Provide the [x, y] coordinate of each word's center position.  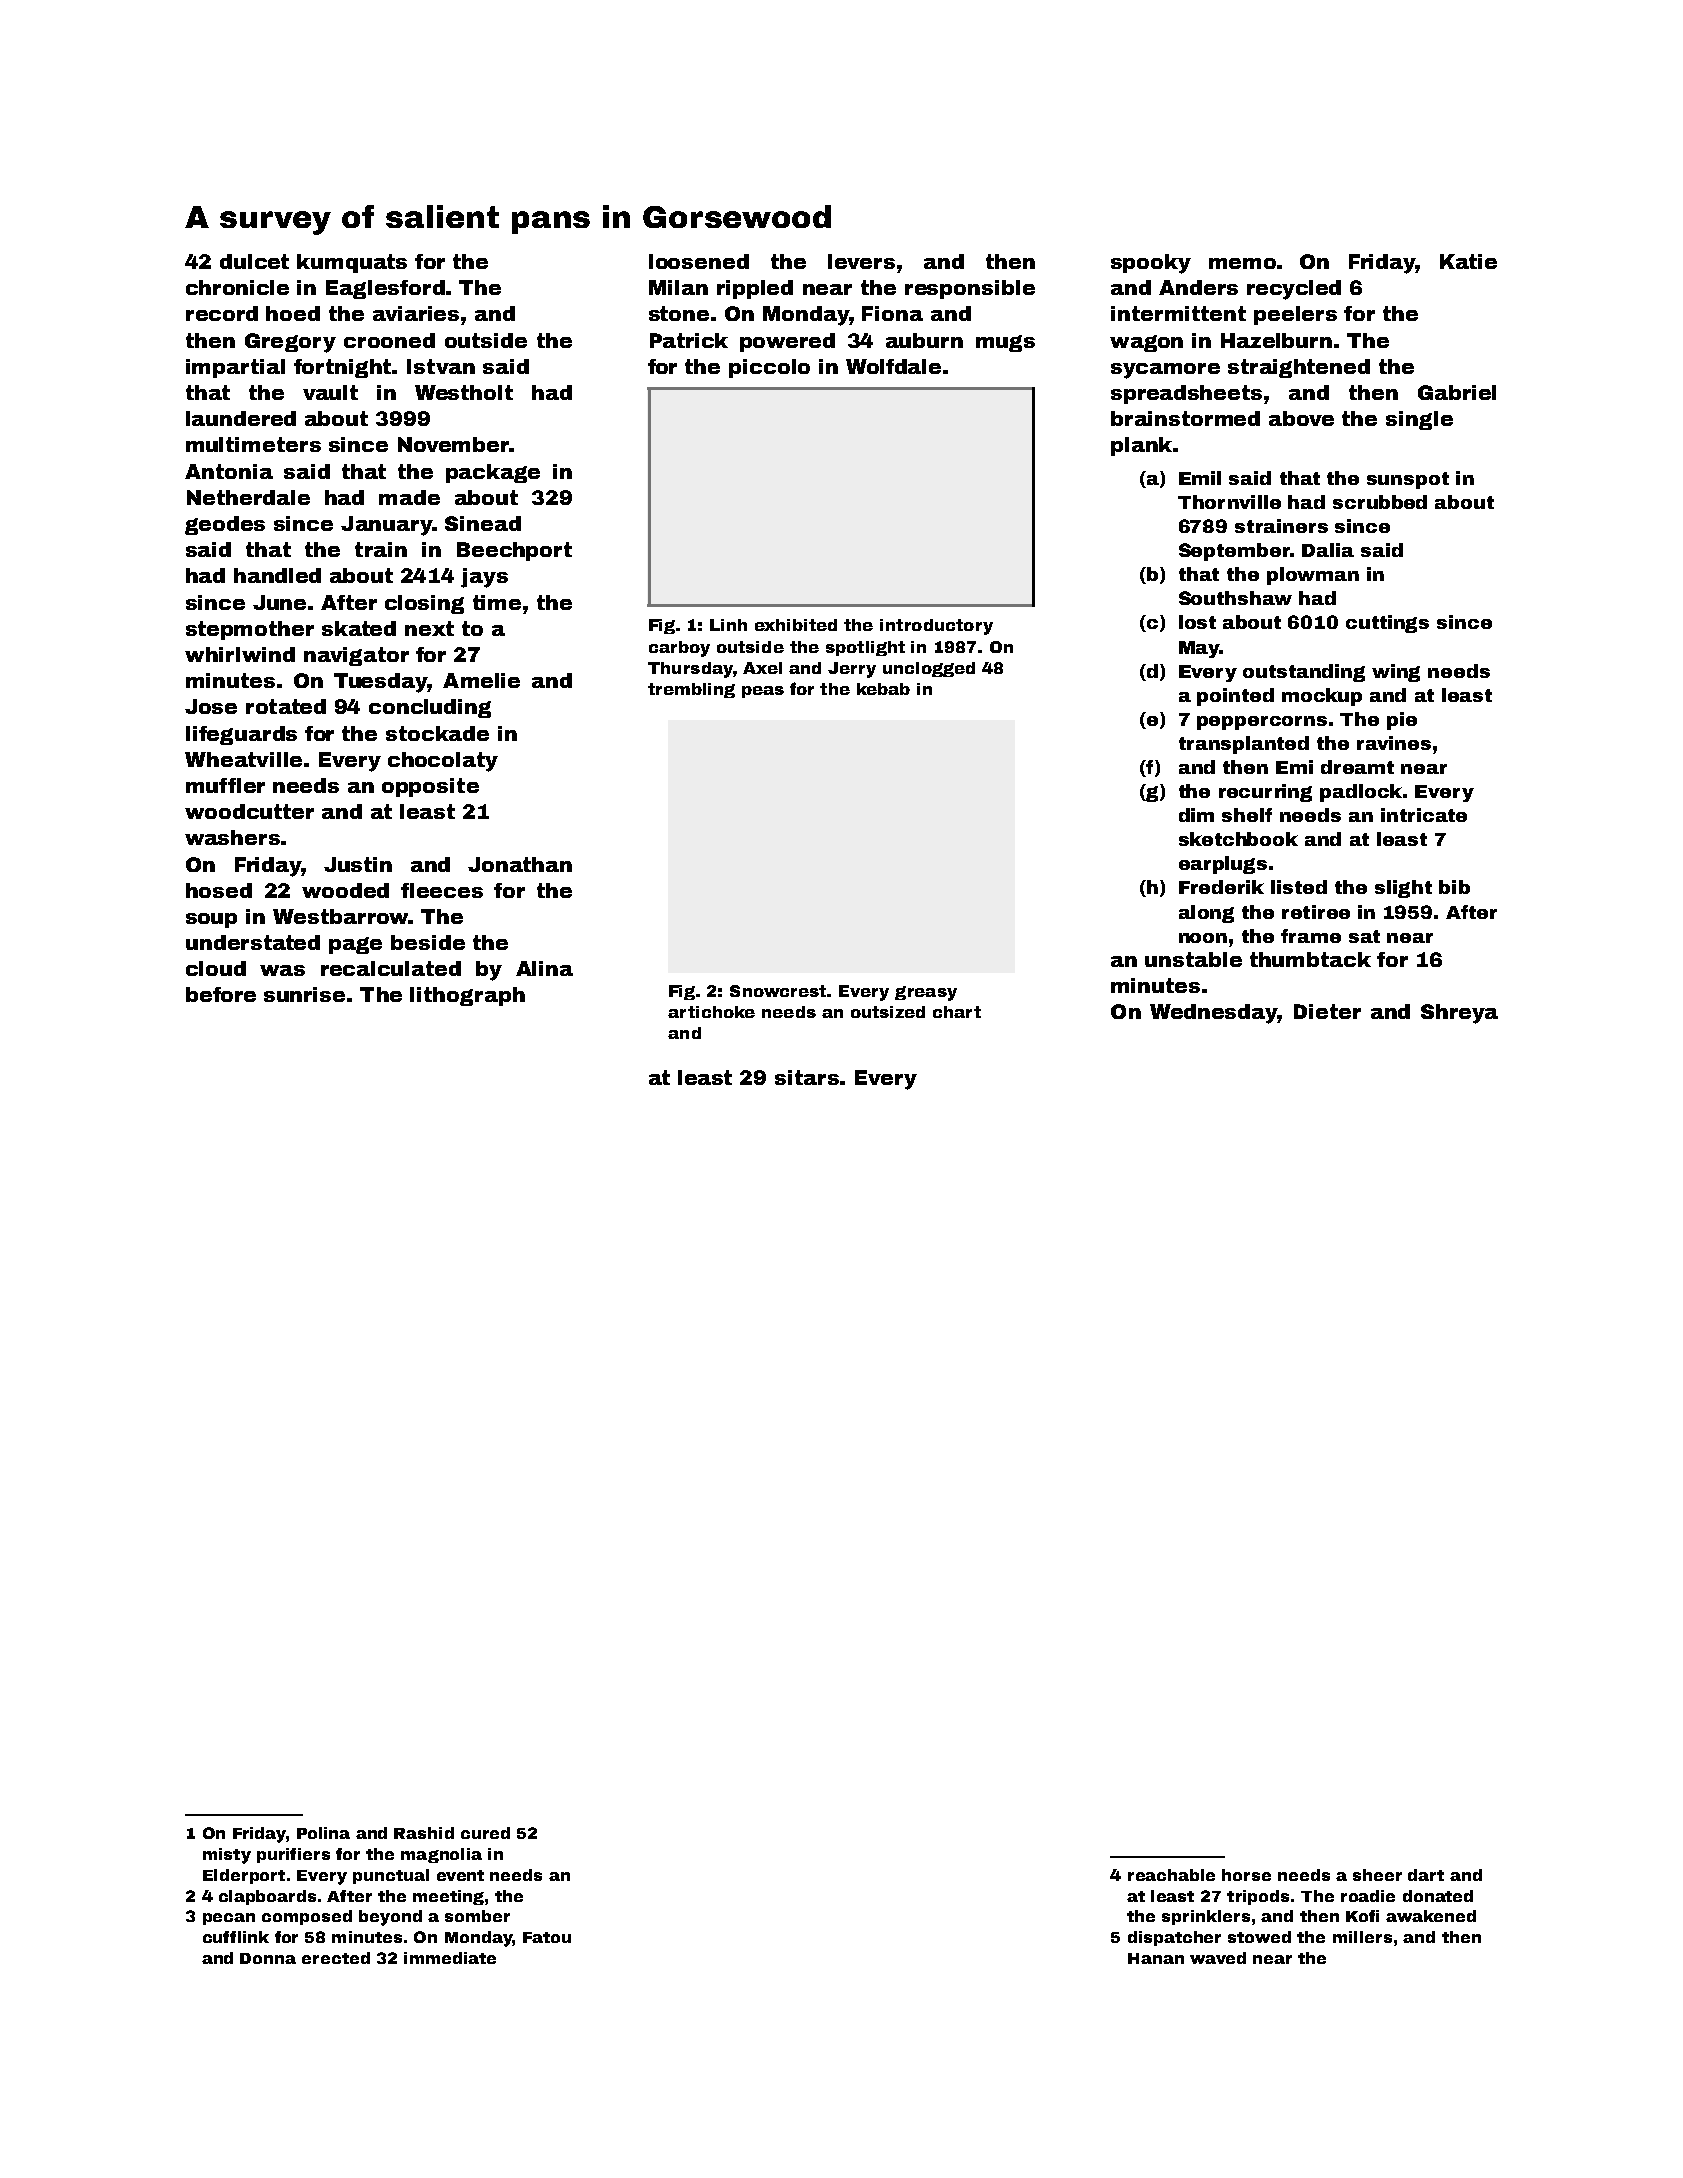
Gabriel [1457, 392]
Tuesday [381, 683]
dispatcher [1174, 1938]
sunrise [304, 994]
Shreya [1459, 1014]
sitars [807, 1077]
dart [1426, 1875]
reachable [1171, 1875]
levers [861, 261]
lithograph [467, 996]
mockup [1322, 697]
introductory [936, 627]
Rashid [424, 1833]
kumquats [352, 263]
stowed [1259, 1937]
